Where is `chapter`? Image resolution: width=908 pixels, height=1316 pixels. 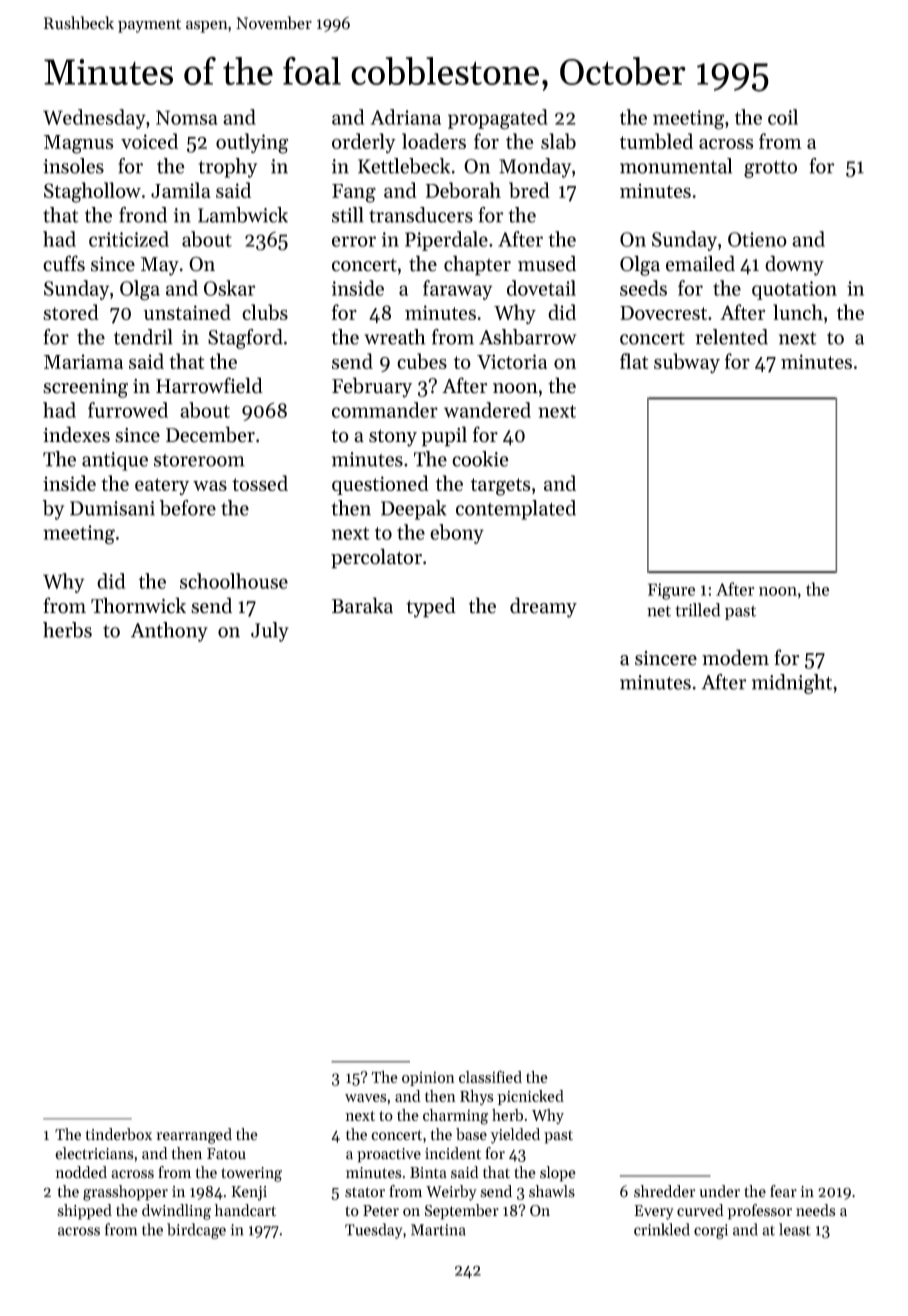
chapter is located at coordinates (477, 265).
